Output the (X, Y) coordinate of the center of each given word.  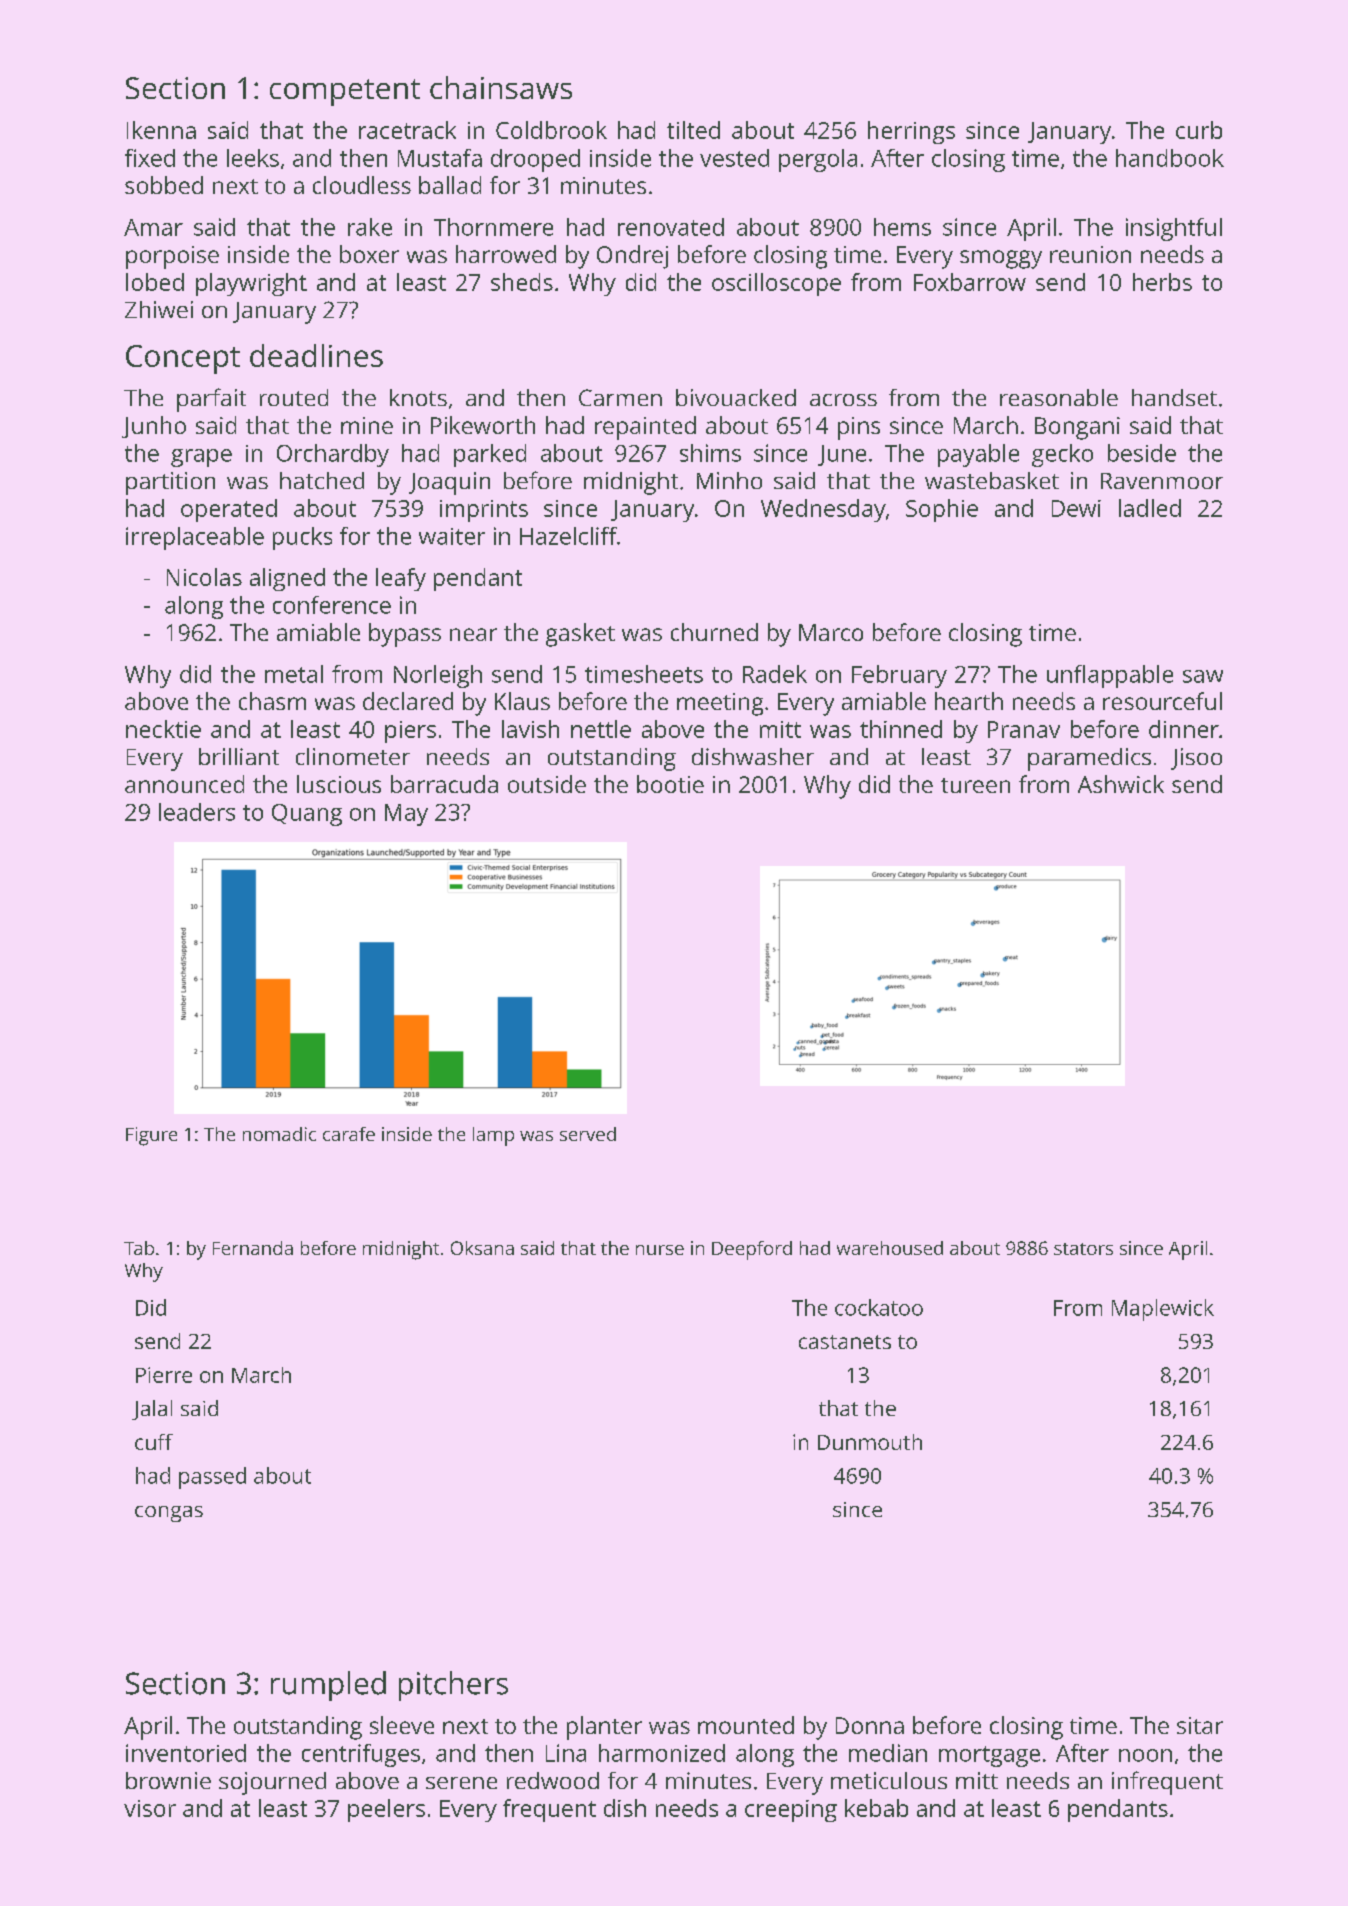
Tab (139, 1248)
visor (150, 1808)
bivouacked (736, 397)
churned (714, 632)
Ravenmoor (1162, 481)
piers (410, 732)
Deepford (752, 1250)
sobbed (164, 185)
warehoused (890, 1248)
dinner (1184, 729)
